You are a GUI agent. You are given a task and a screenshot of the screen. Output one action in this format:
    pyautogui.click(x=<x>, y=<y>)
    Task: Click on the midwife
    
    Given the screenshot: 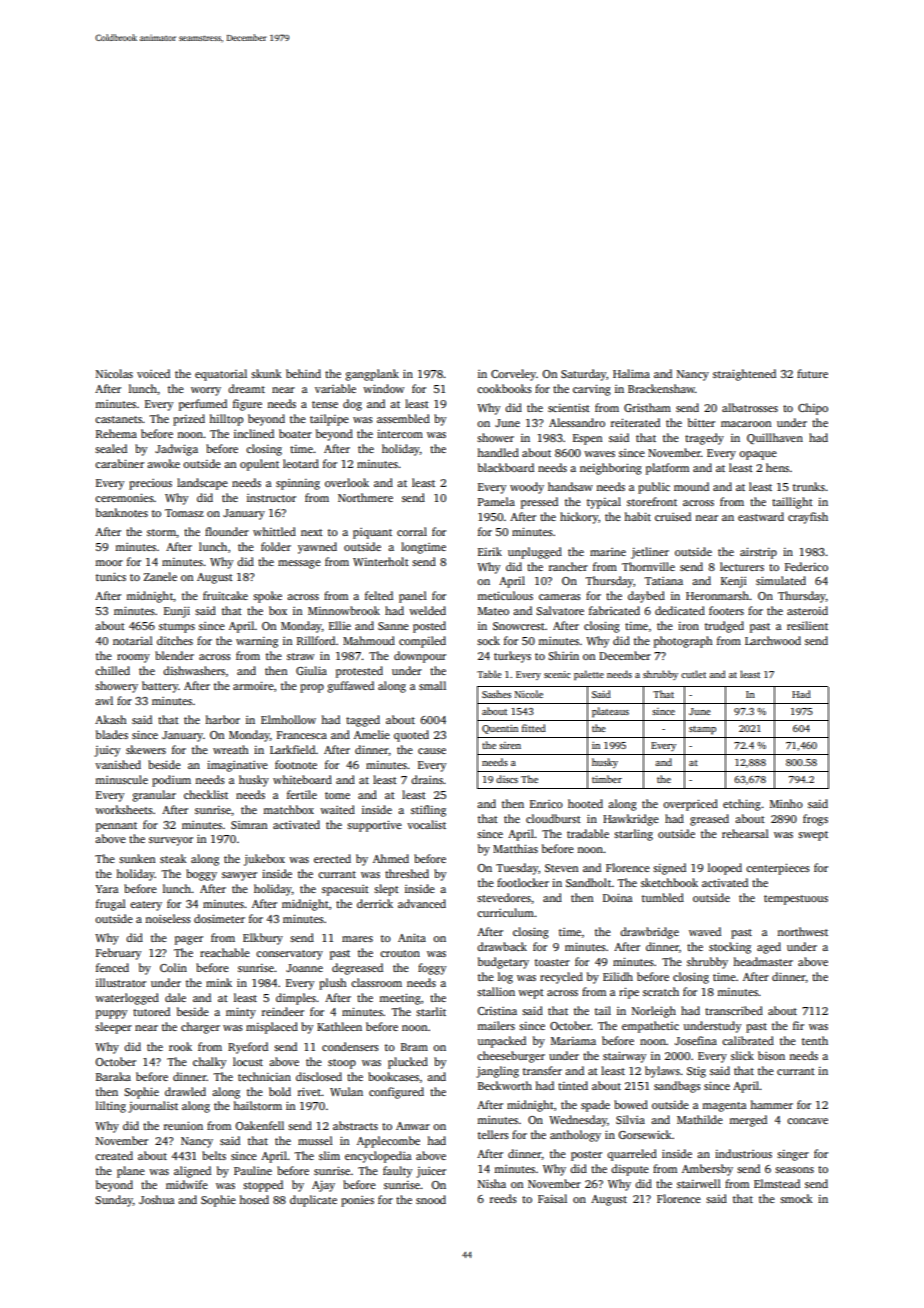 What is the action you would take?
    pyautogui.click(x=187, y=1184)
